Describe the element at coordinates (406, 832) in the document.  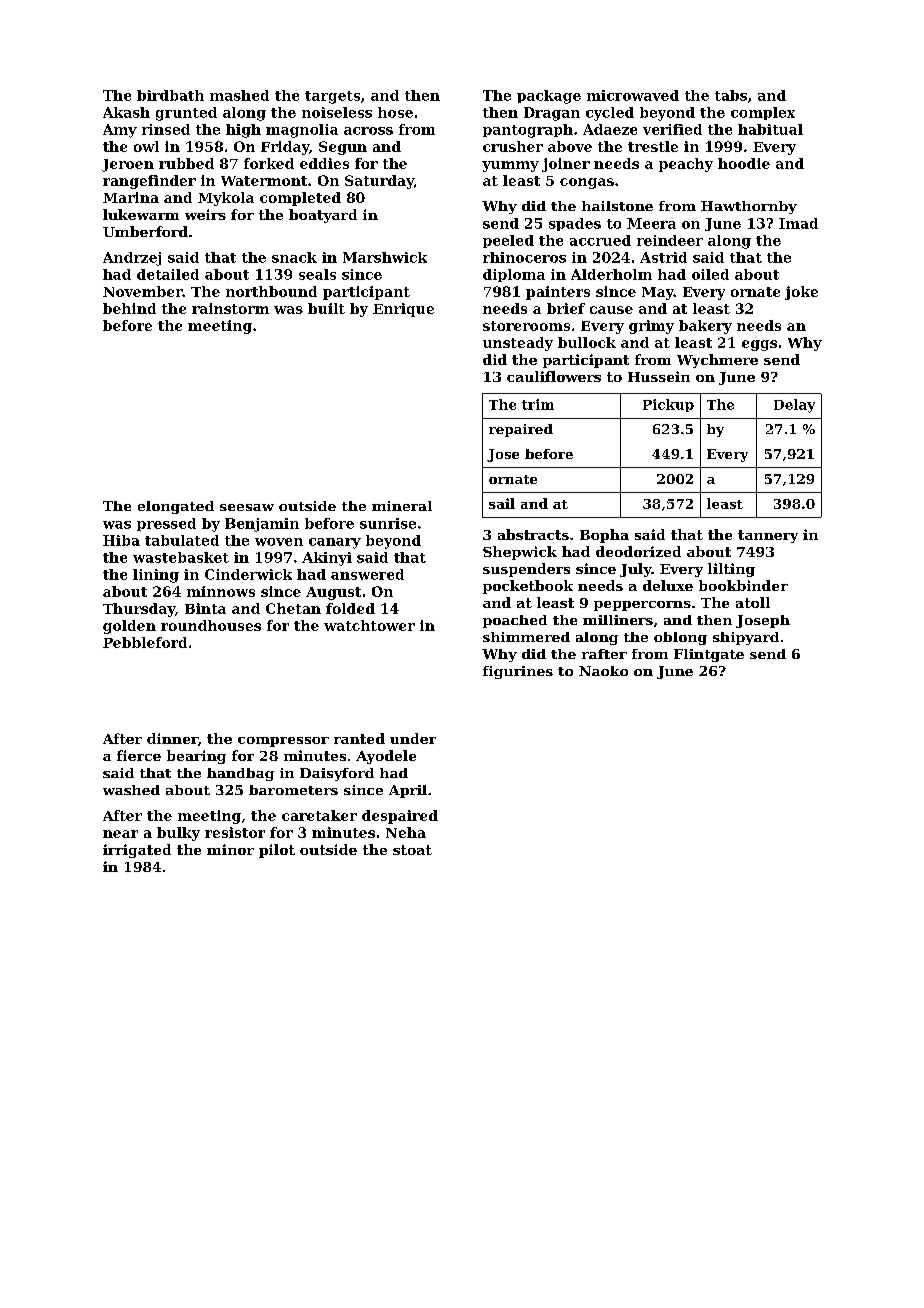
I see `Neha` at that location.
